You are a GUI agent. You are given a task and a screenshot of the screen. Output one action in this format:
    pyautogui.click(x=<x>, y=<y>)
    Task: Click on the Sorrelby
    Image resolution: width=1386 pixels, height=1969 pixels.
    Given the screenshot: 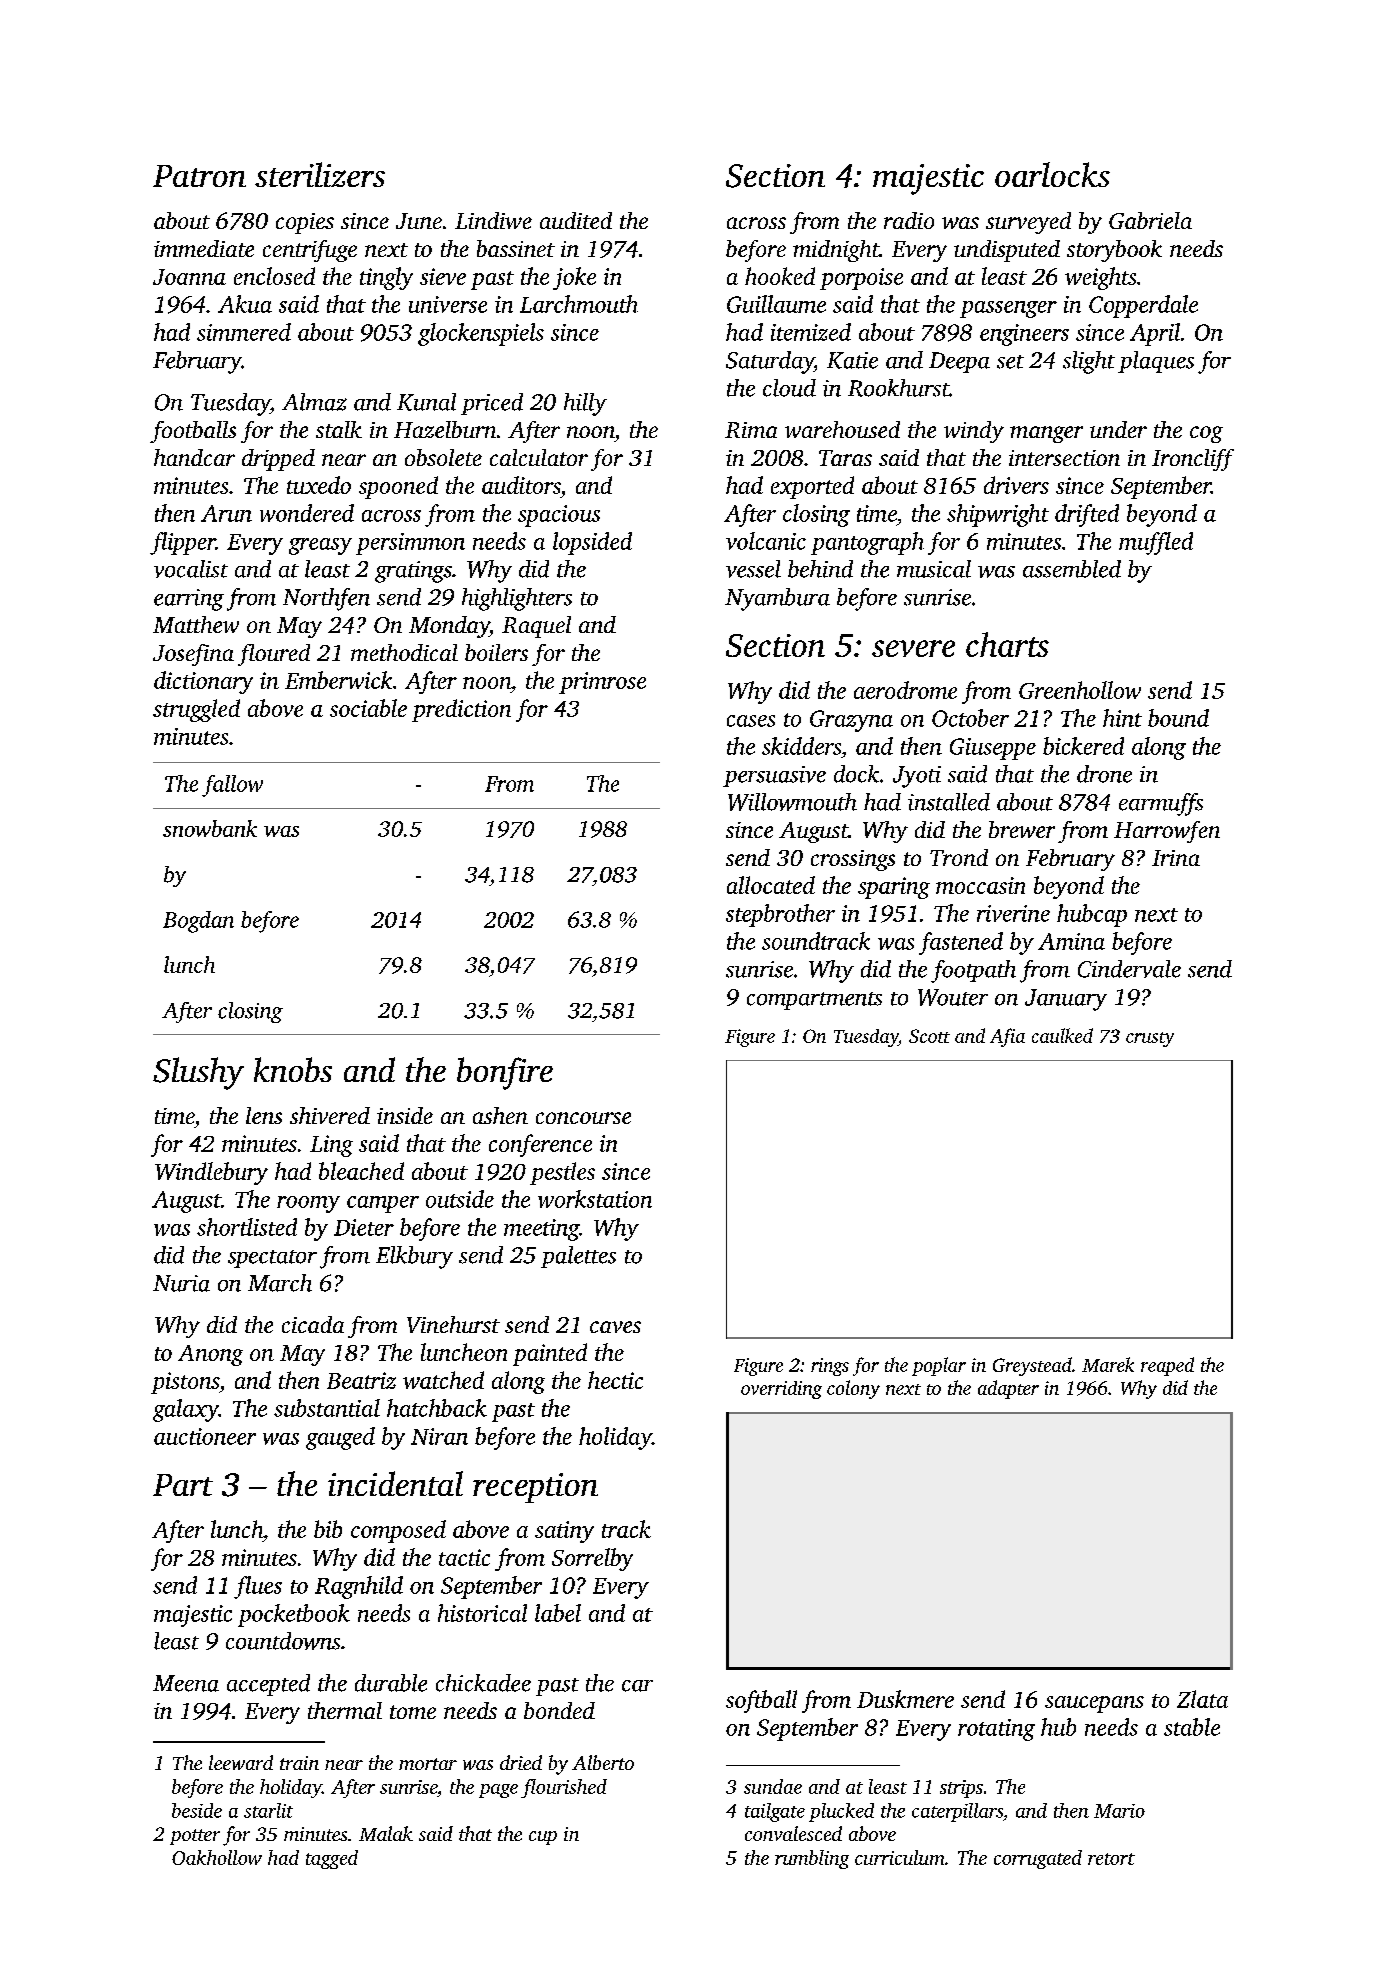 What is the action you would take?
    pyautogui.click(x=592, y=1559)
